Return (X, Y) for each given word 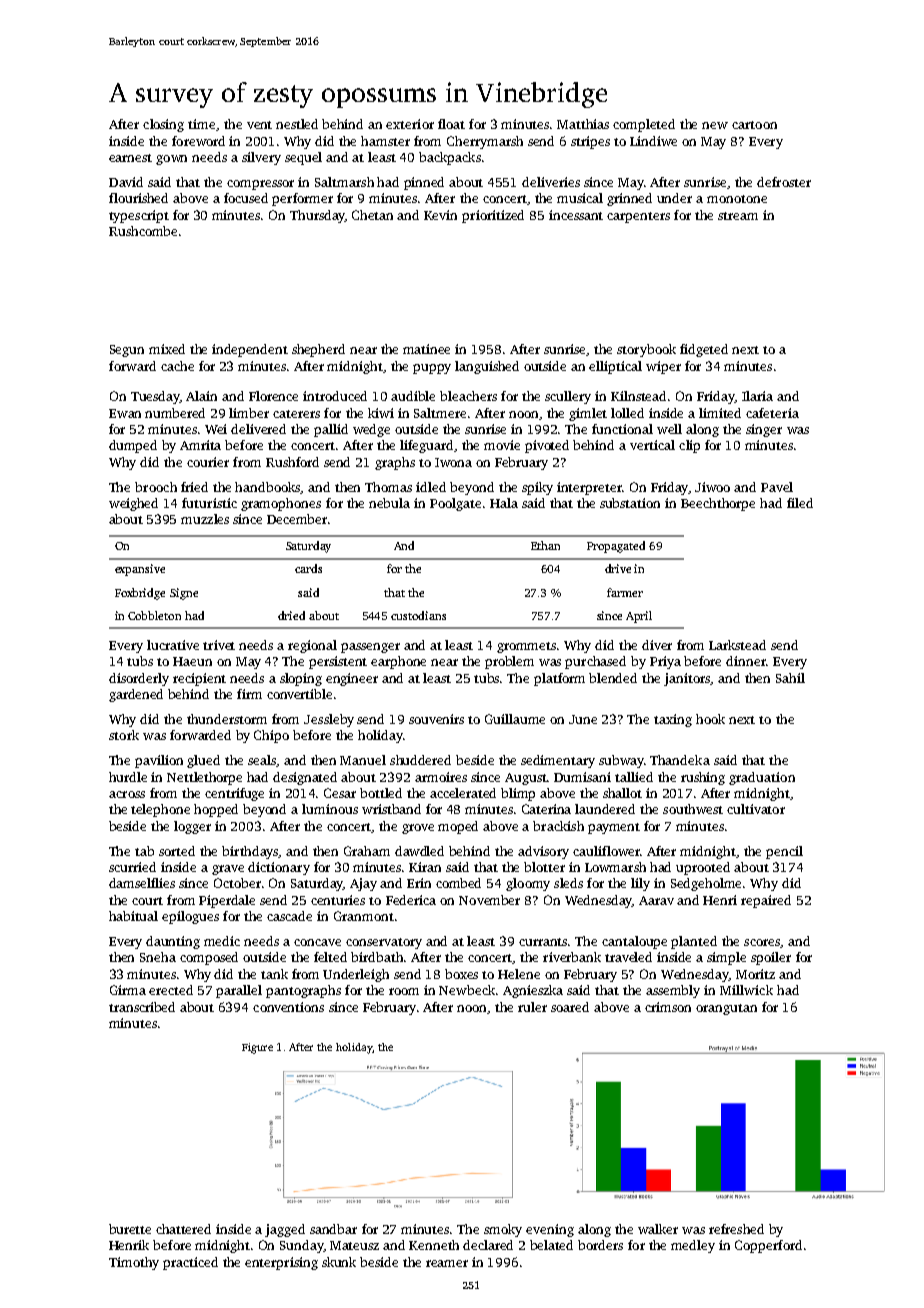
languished (487, 367)
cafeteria (772, 413)
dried (291, 615)
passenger (370, 648)
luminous (330, 809)
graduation (762, 778)
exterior (410, 124)
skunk (339, 1262)
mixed (167, 349)
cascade (289, 916)
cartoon (754, 125)
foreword (198, 141)
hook (710, 719)
